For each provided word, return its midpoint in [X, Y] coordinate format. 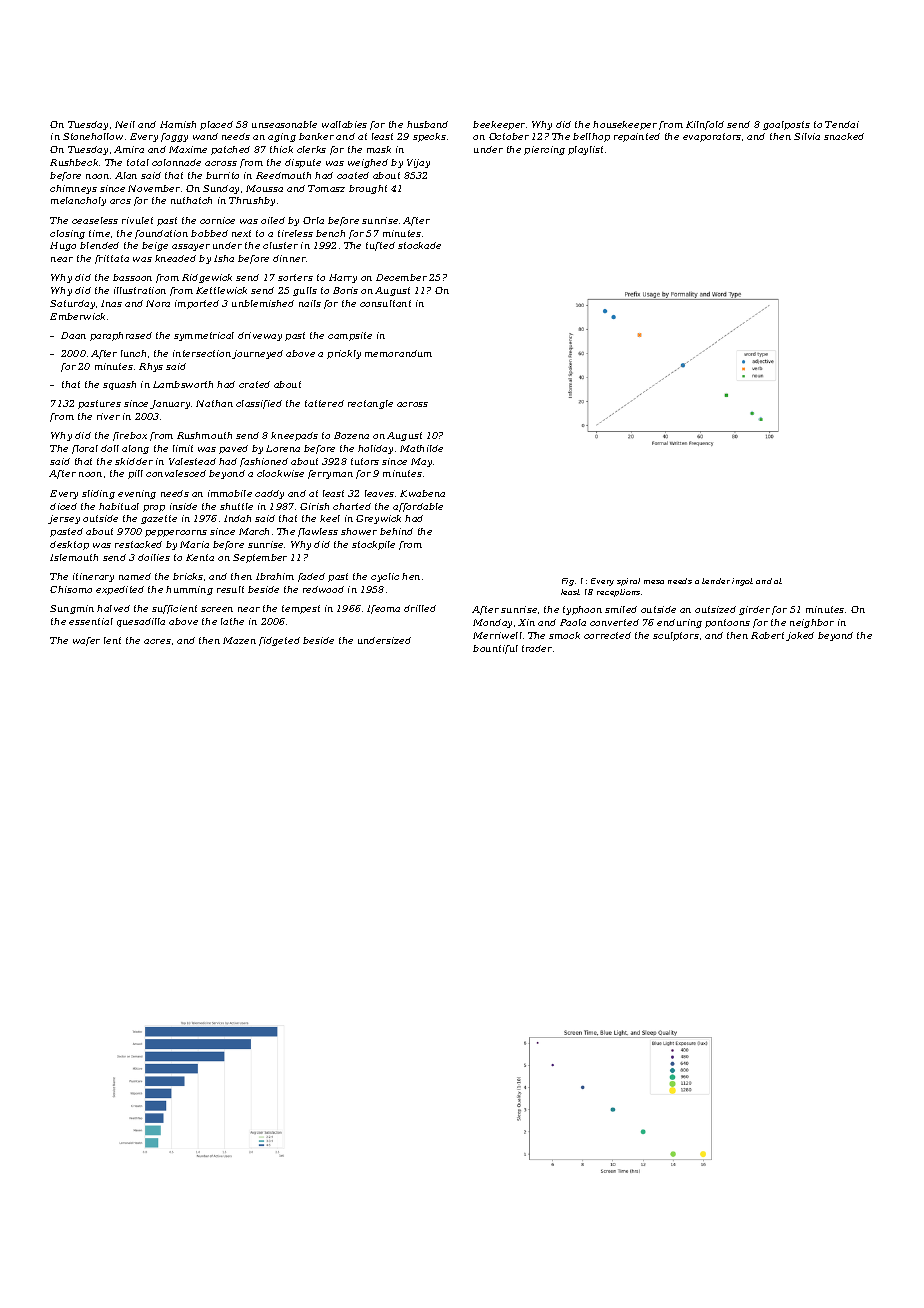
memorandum [398, 353]
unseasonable [284, 124]
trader [537, 648]
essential [91, 621]
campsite [350, 336]
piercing [544, 150]
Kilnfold [705, 125]
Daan [73, 335]
